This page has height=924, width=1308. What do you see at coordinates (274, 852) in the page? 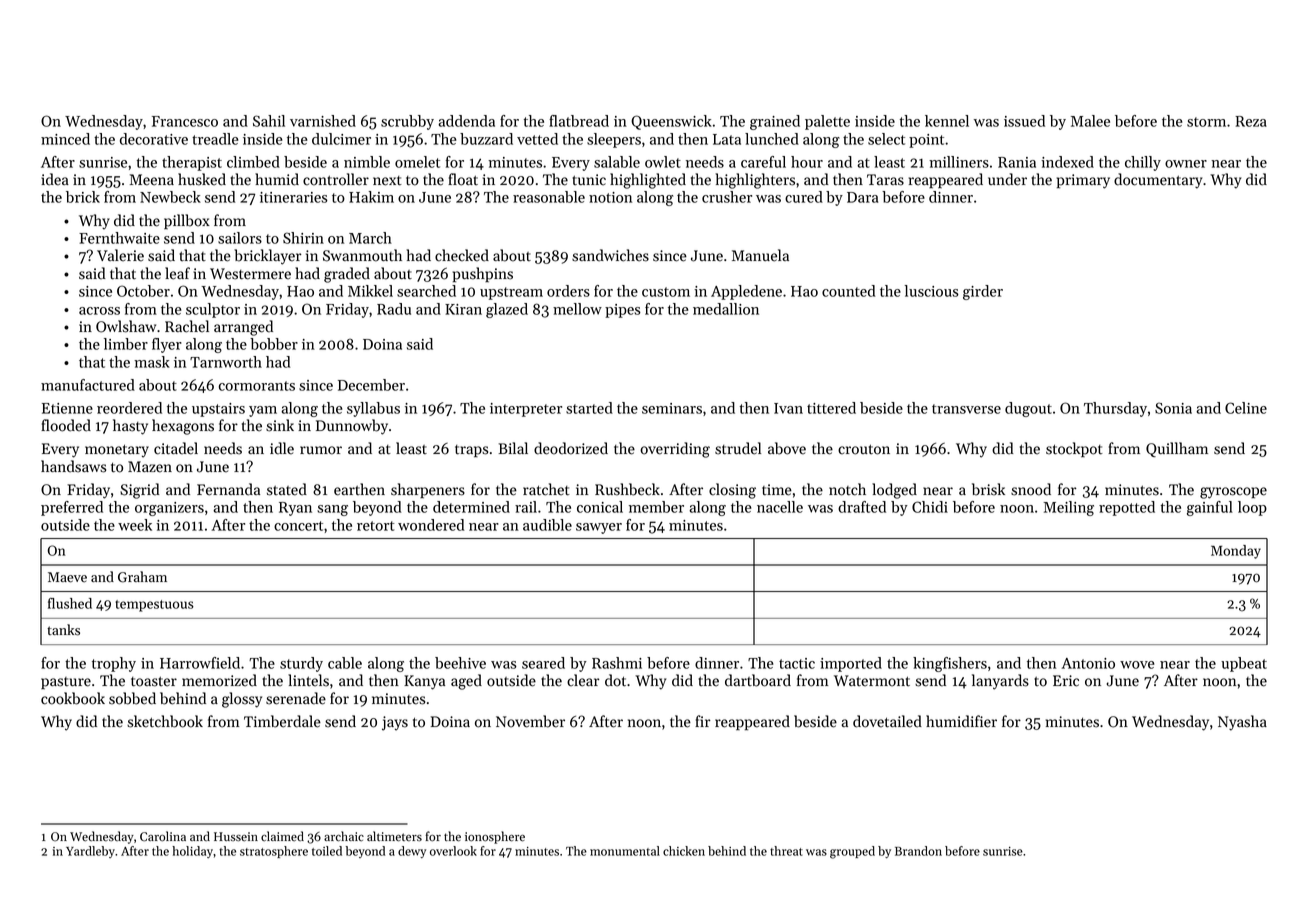
I see `stratosphere` at bounding box center [274, 852].
